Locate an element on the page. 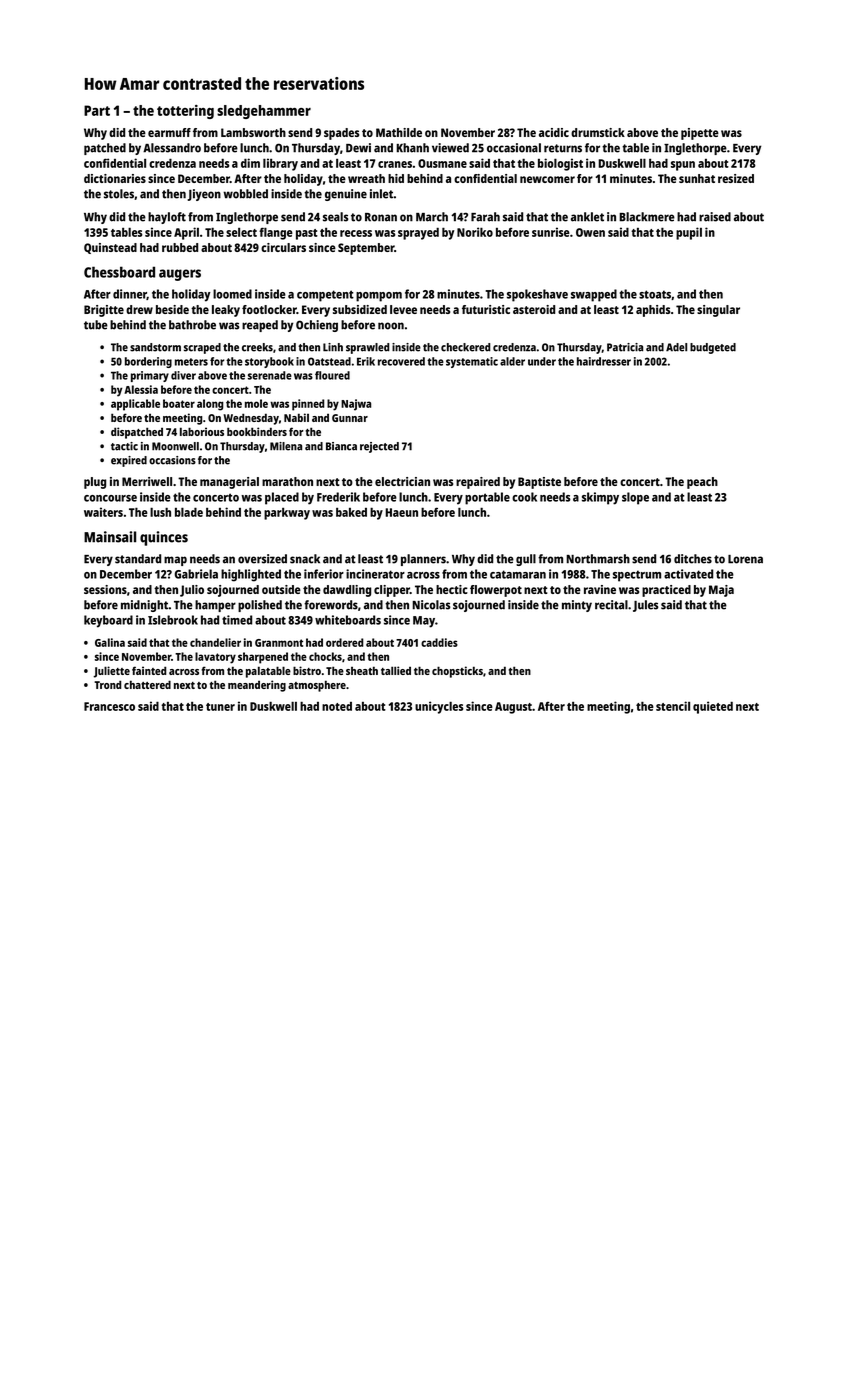 Image resolution: width=849 pixels, height=1400 pixels. singular is located at coordinates (718, 311).
